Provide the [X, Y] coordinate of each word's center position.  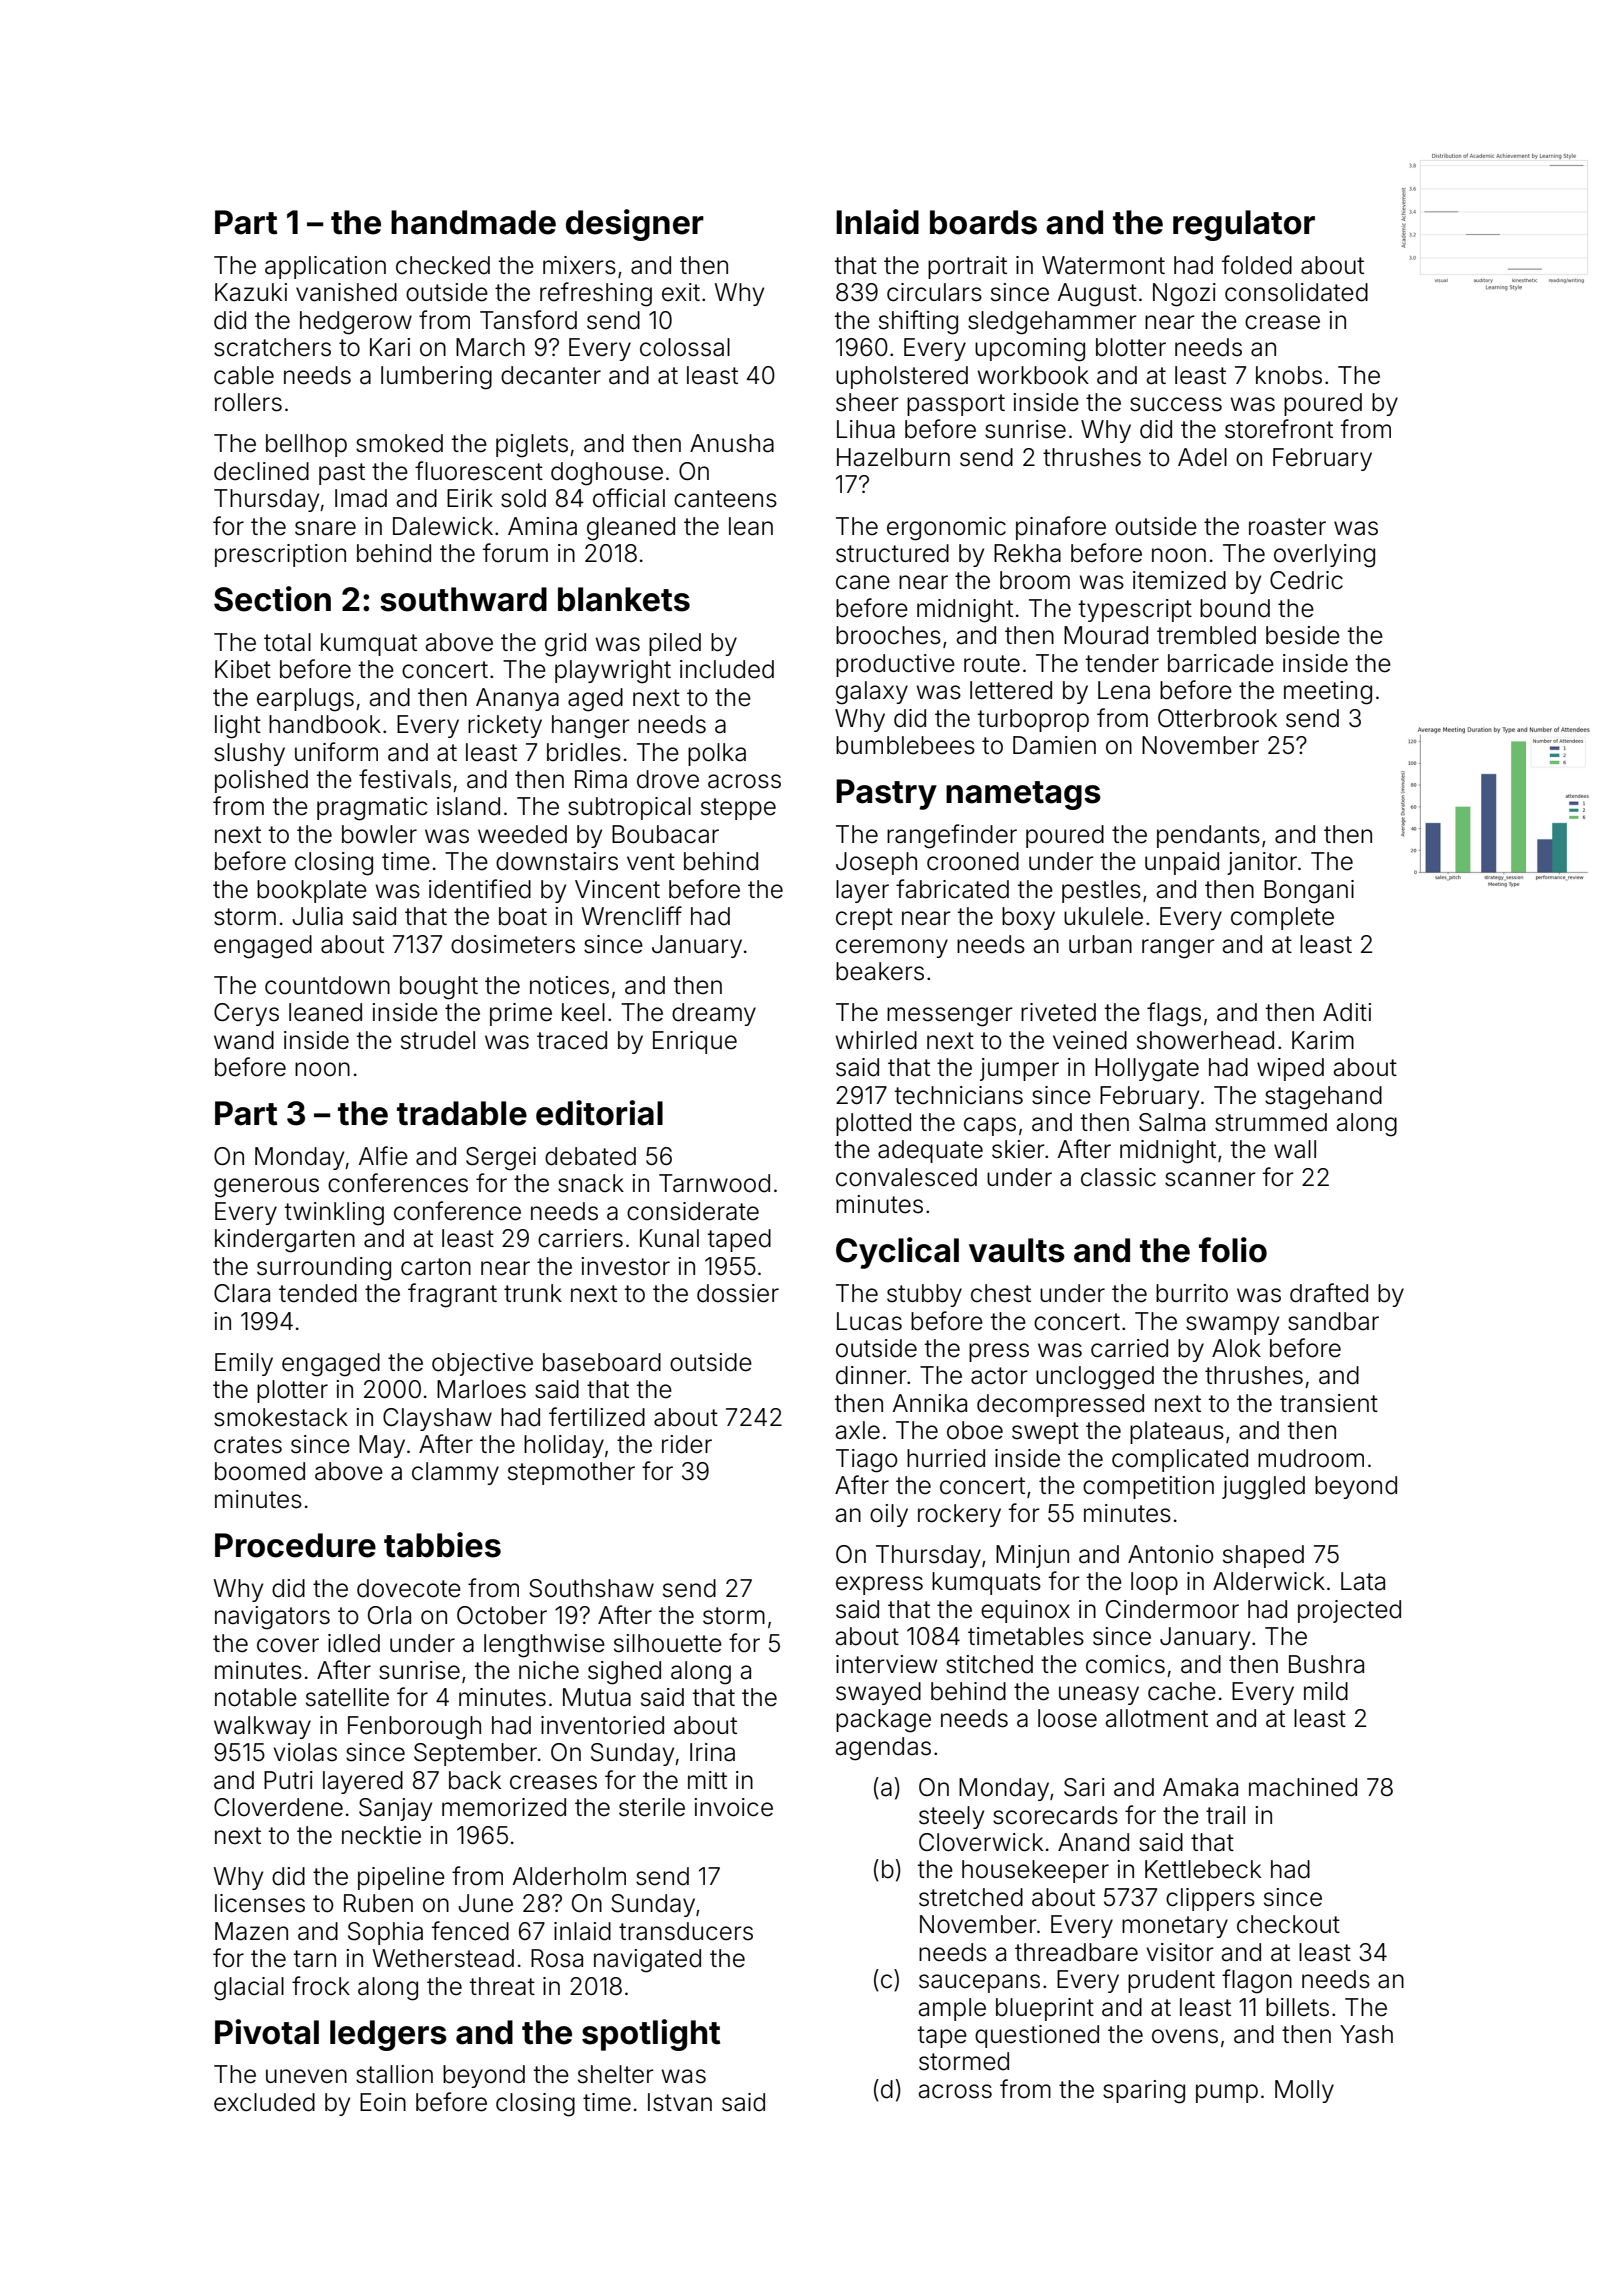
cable [244, 375]
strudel [438, 1040]
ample [952, 2009]
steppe [738, 809]
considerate [693, 1211]
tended [318, 1293]
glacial [249, 1989]
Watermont [1103, 265]
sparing [1144, 2092]
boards [983, 222]
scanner [1210, 1179]
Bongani [1309, 892]
